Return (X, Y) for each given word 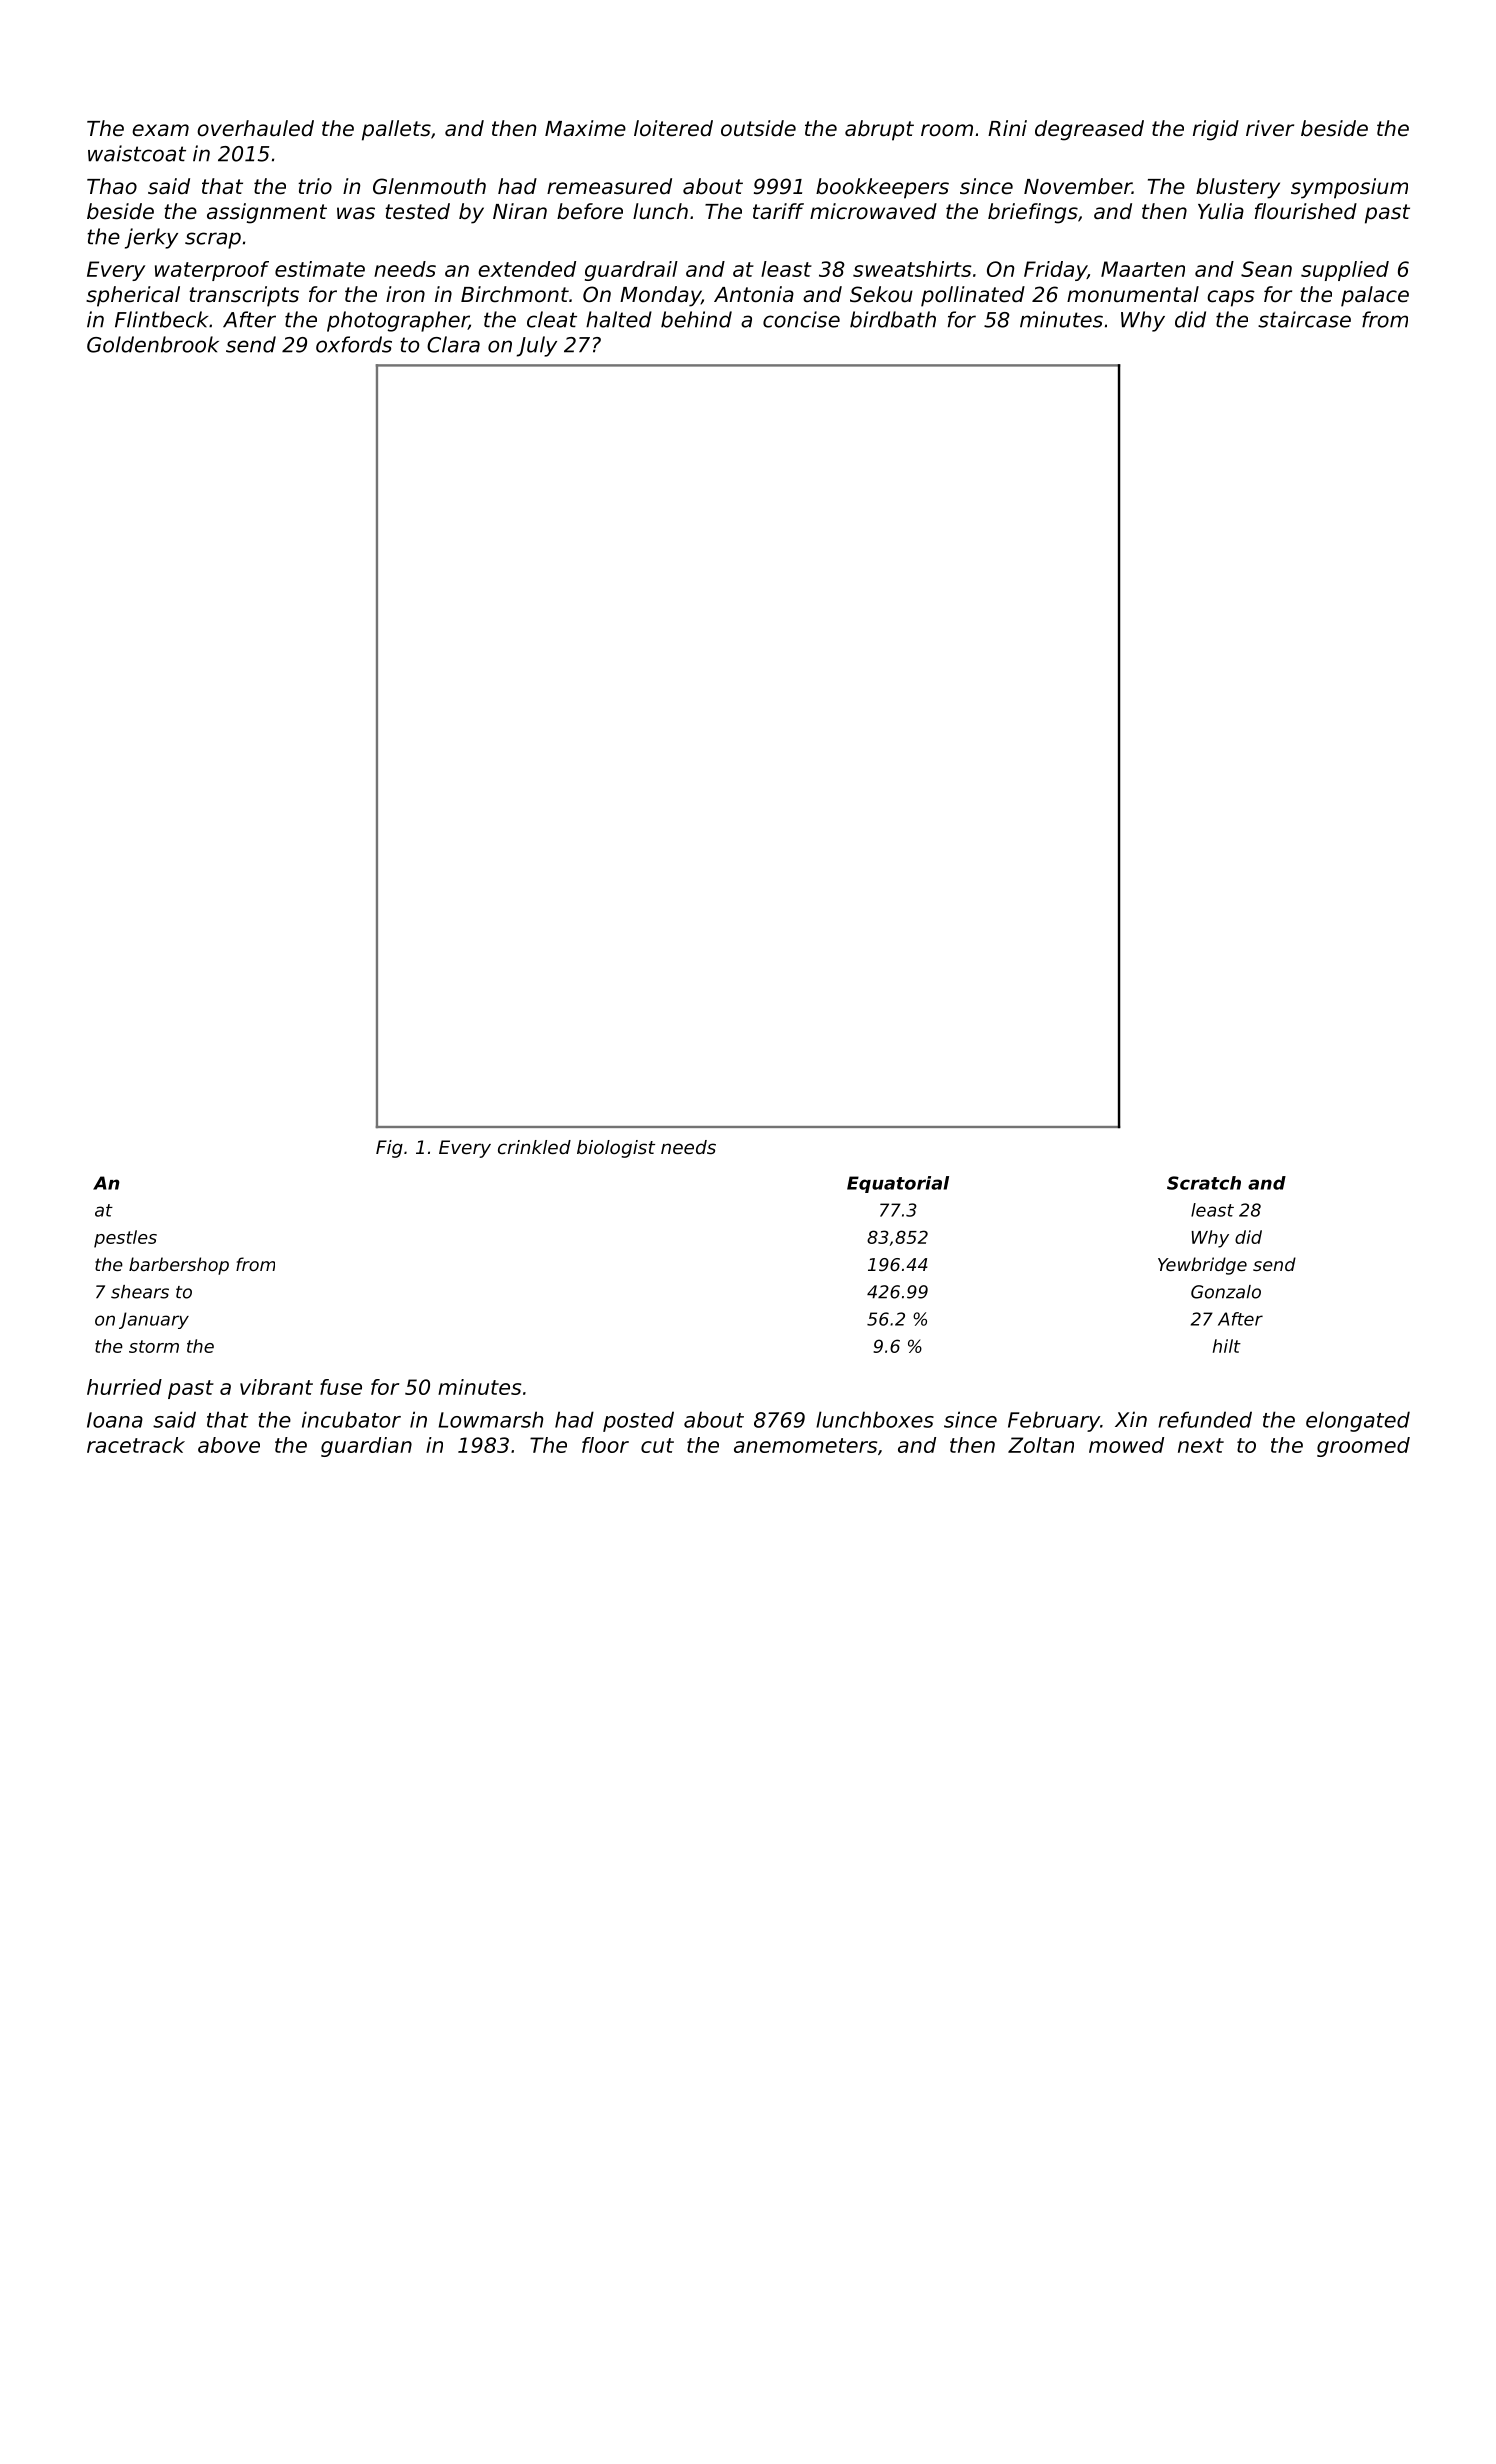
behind (696, 319)
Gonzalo (1226, 1292)
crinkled (534, 1147)
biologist (616, 1149)
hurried (124, 1387)
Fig (389, 1149)
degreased (1089, 130)
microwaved (873, 211)
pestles (125, 1239)
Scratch (1204, 1183)
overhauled (255, 128)
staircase (1304, 319)
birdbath (893, 319)
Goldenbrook (153, 344)
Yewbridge (1202, 1266)
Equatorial (898, 1184)
